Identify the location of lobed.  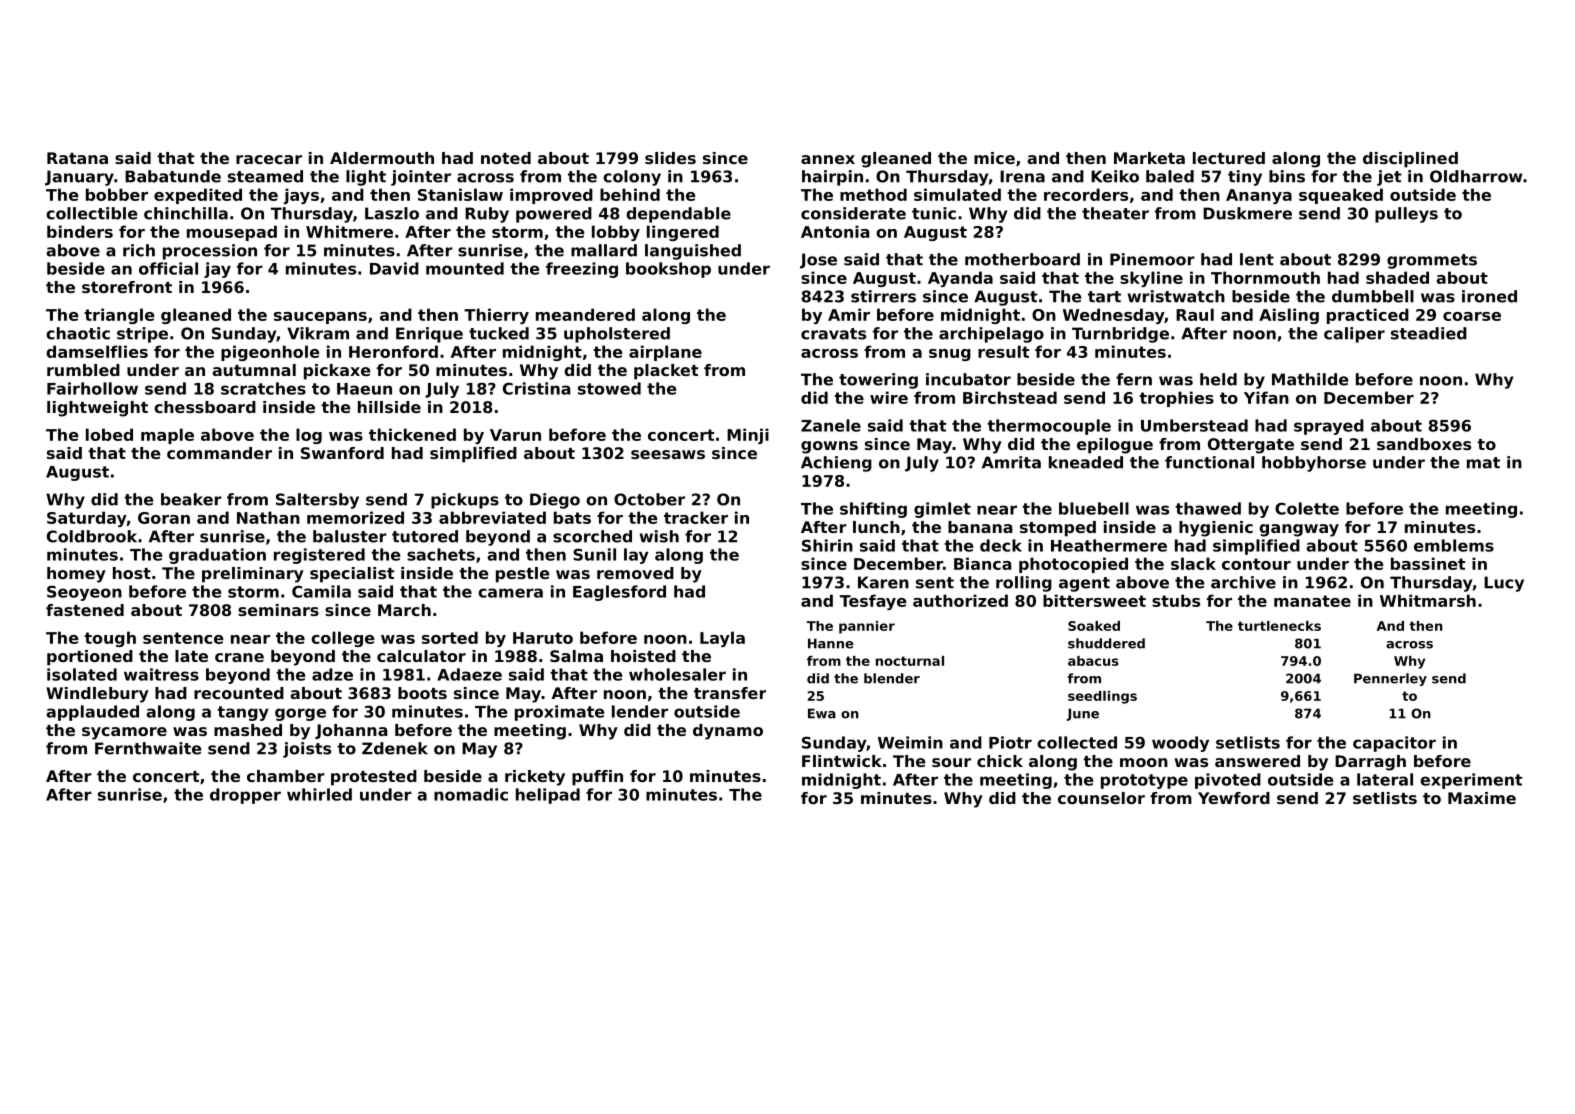
(109, 434).
